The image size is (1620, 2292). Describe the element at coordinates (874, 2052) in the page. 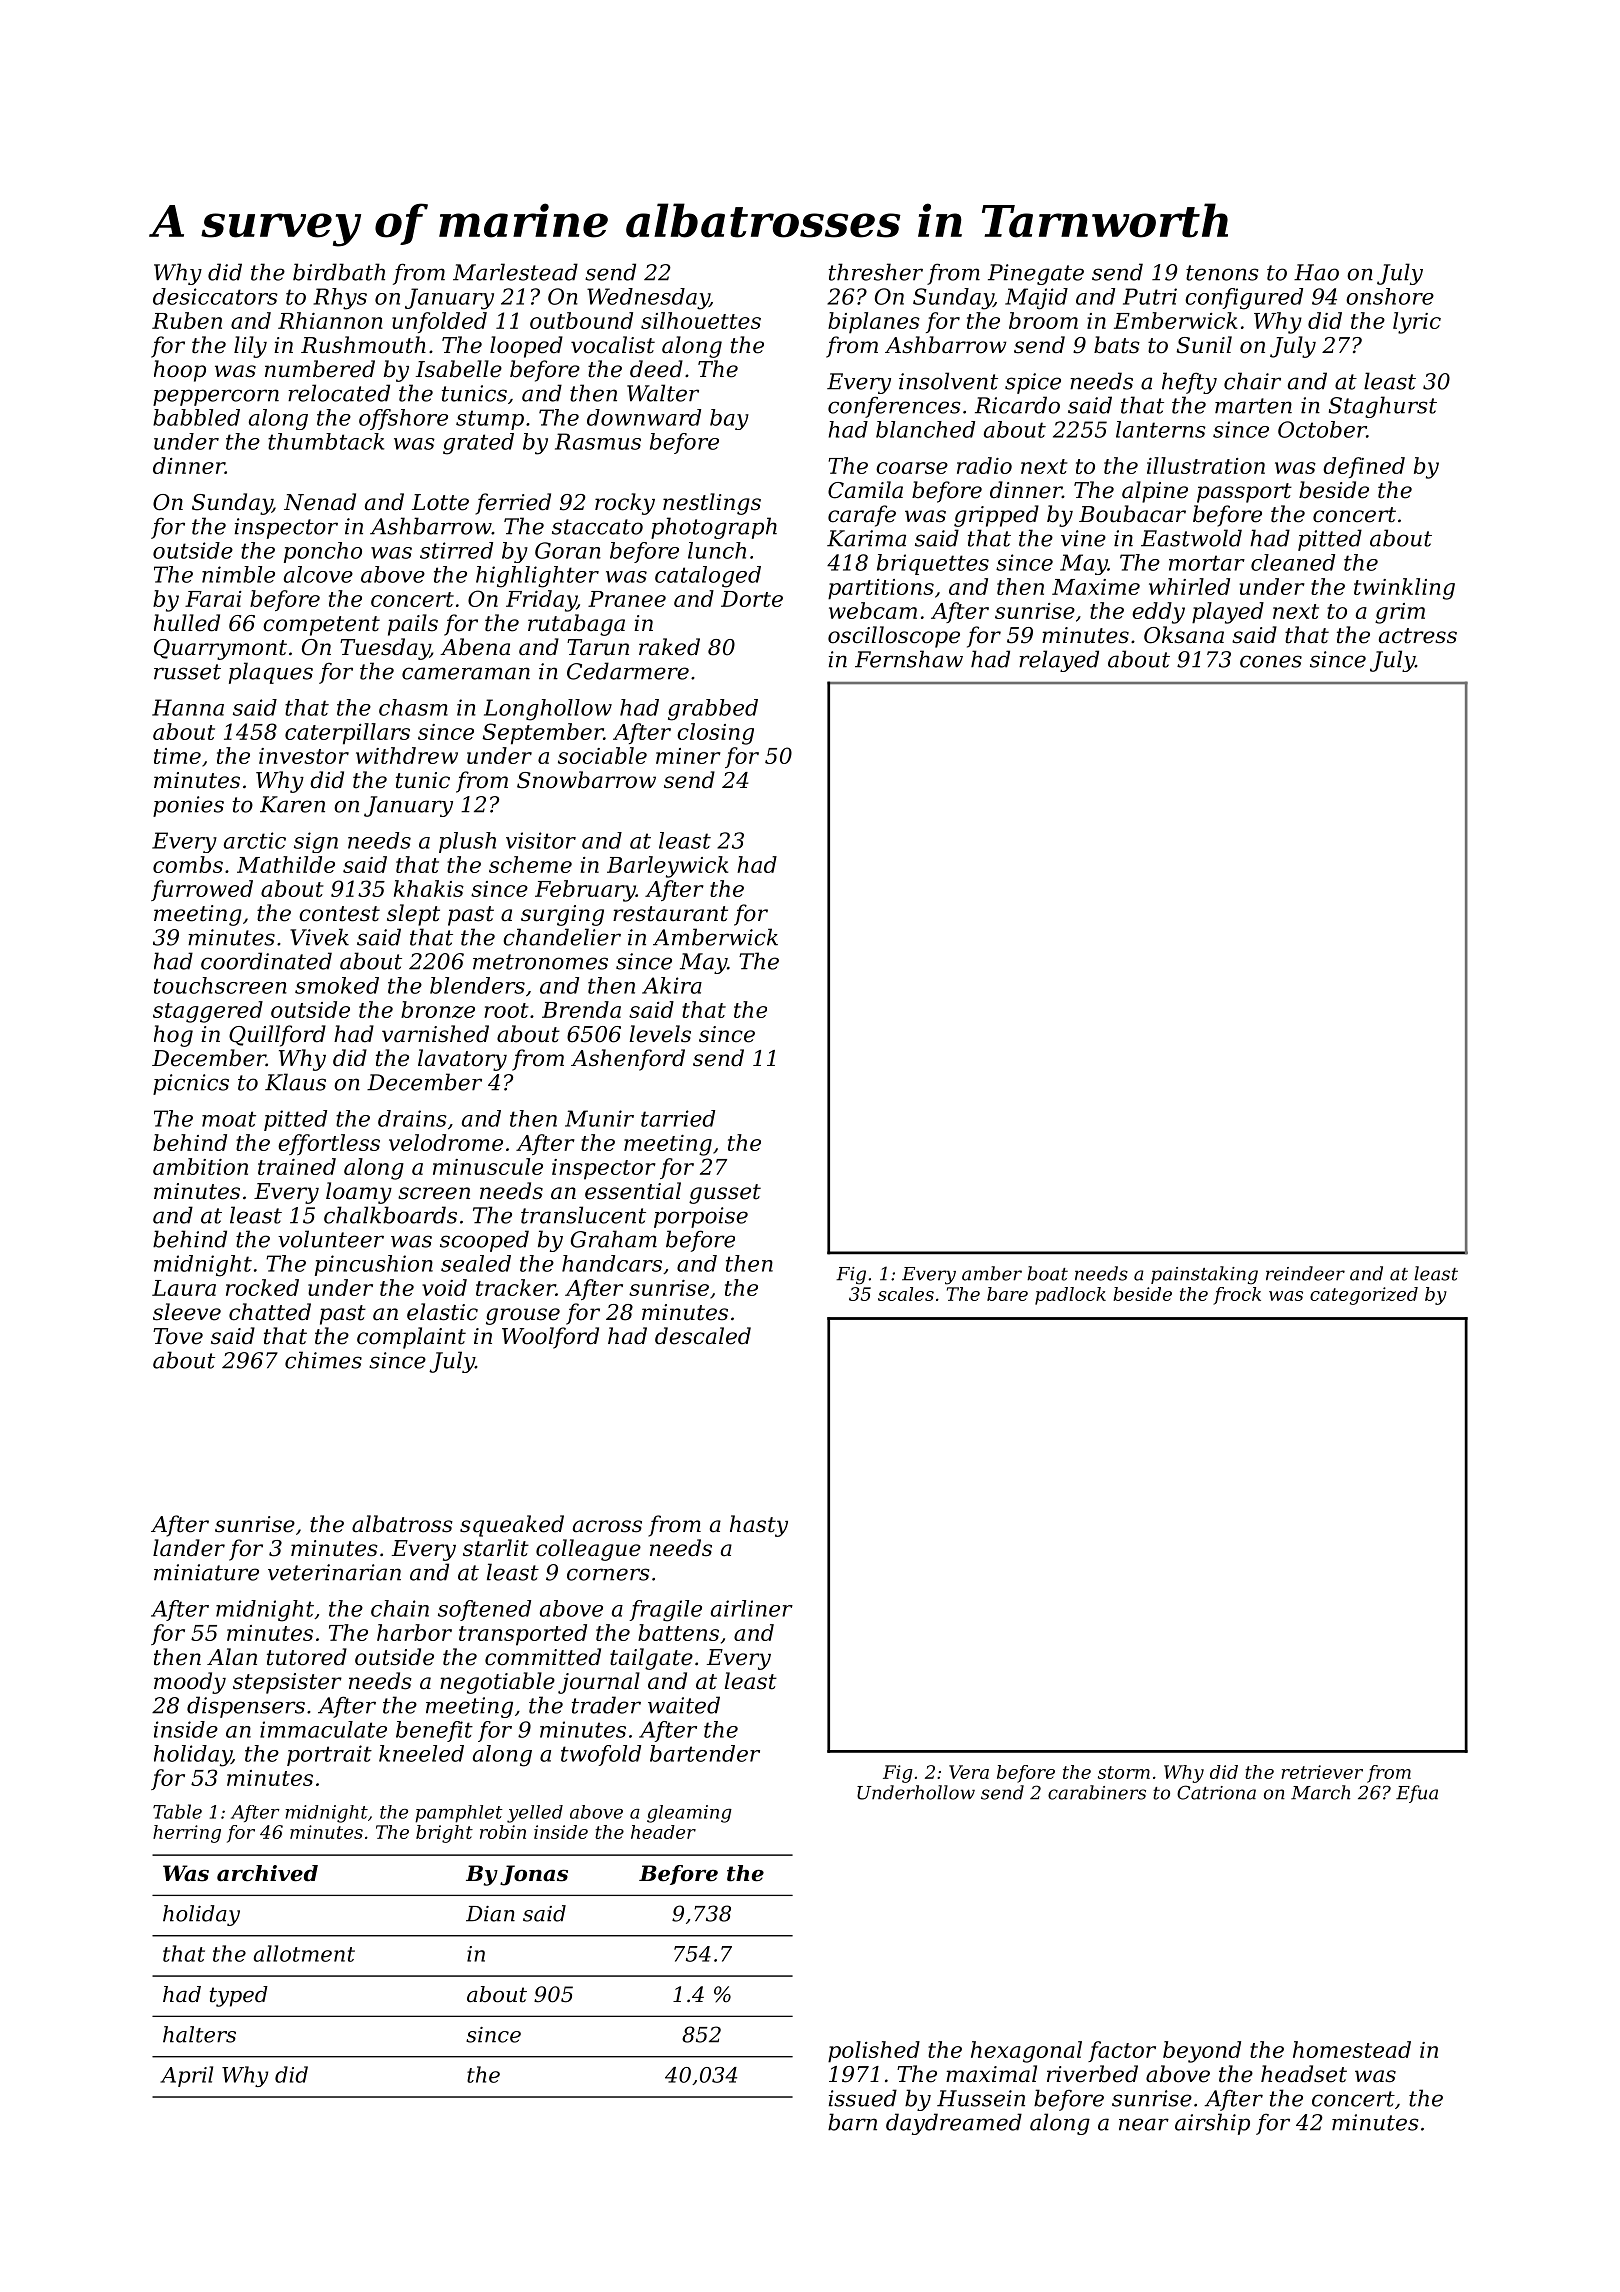

I see `polished` at that location.
